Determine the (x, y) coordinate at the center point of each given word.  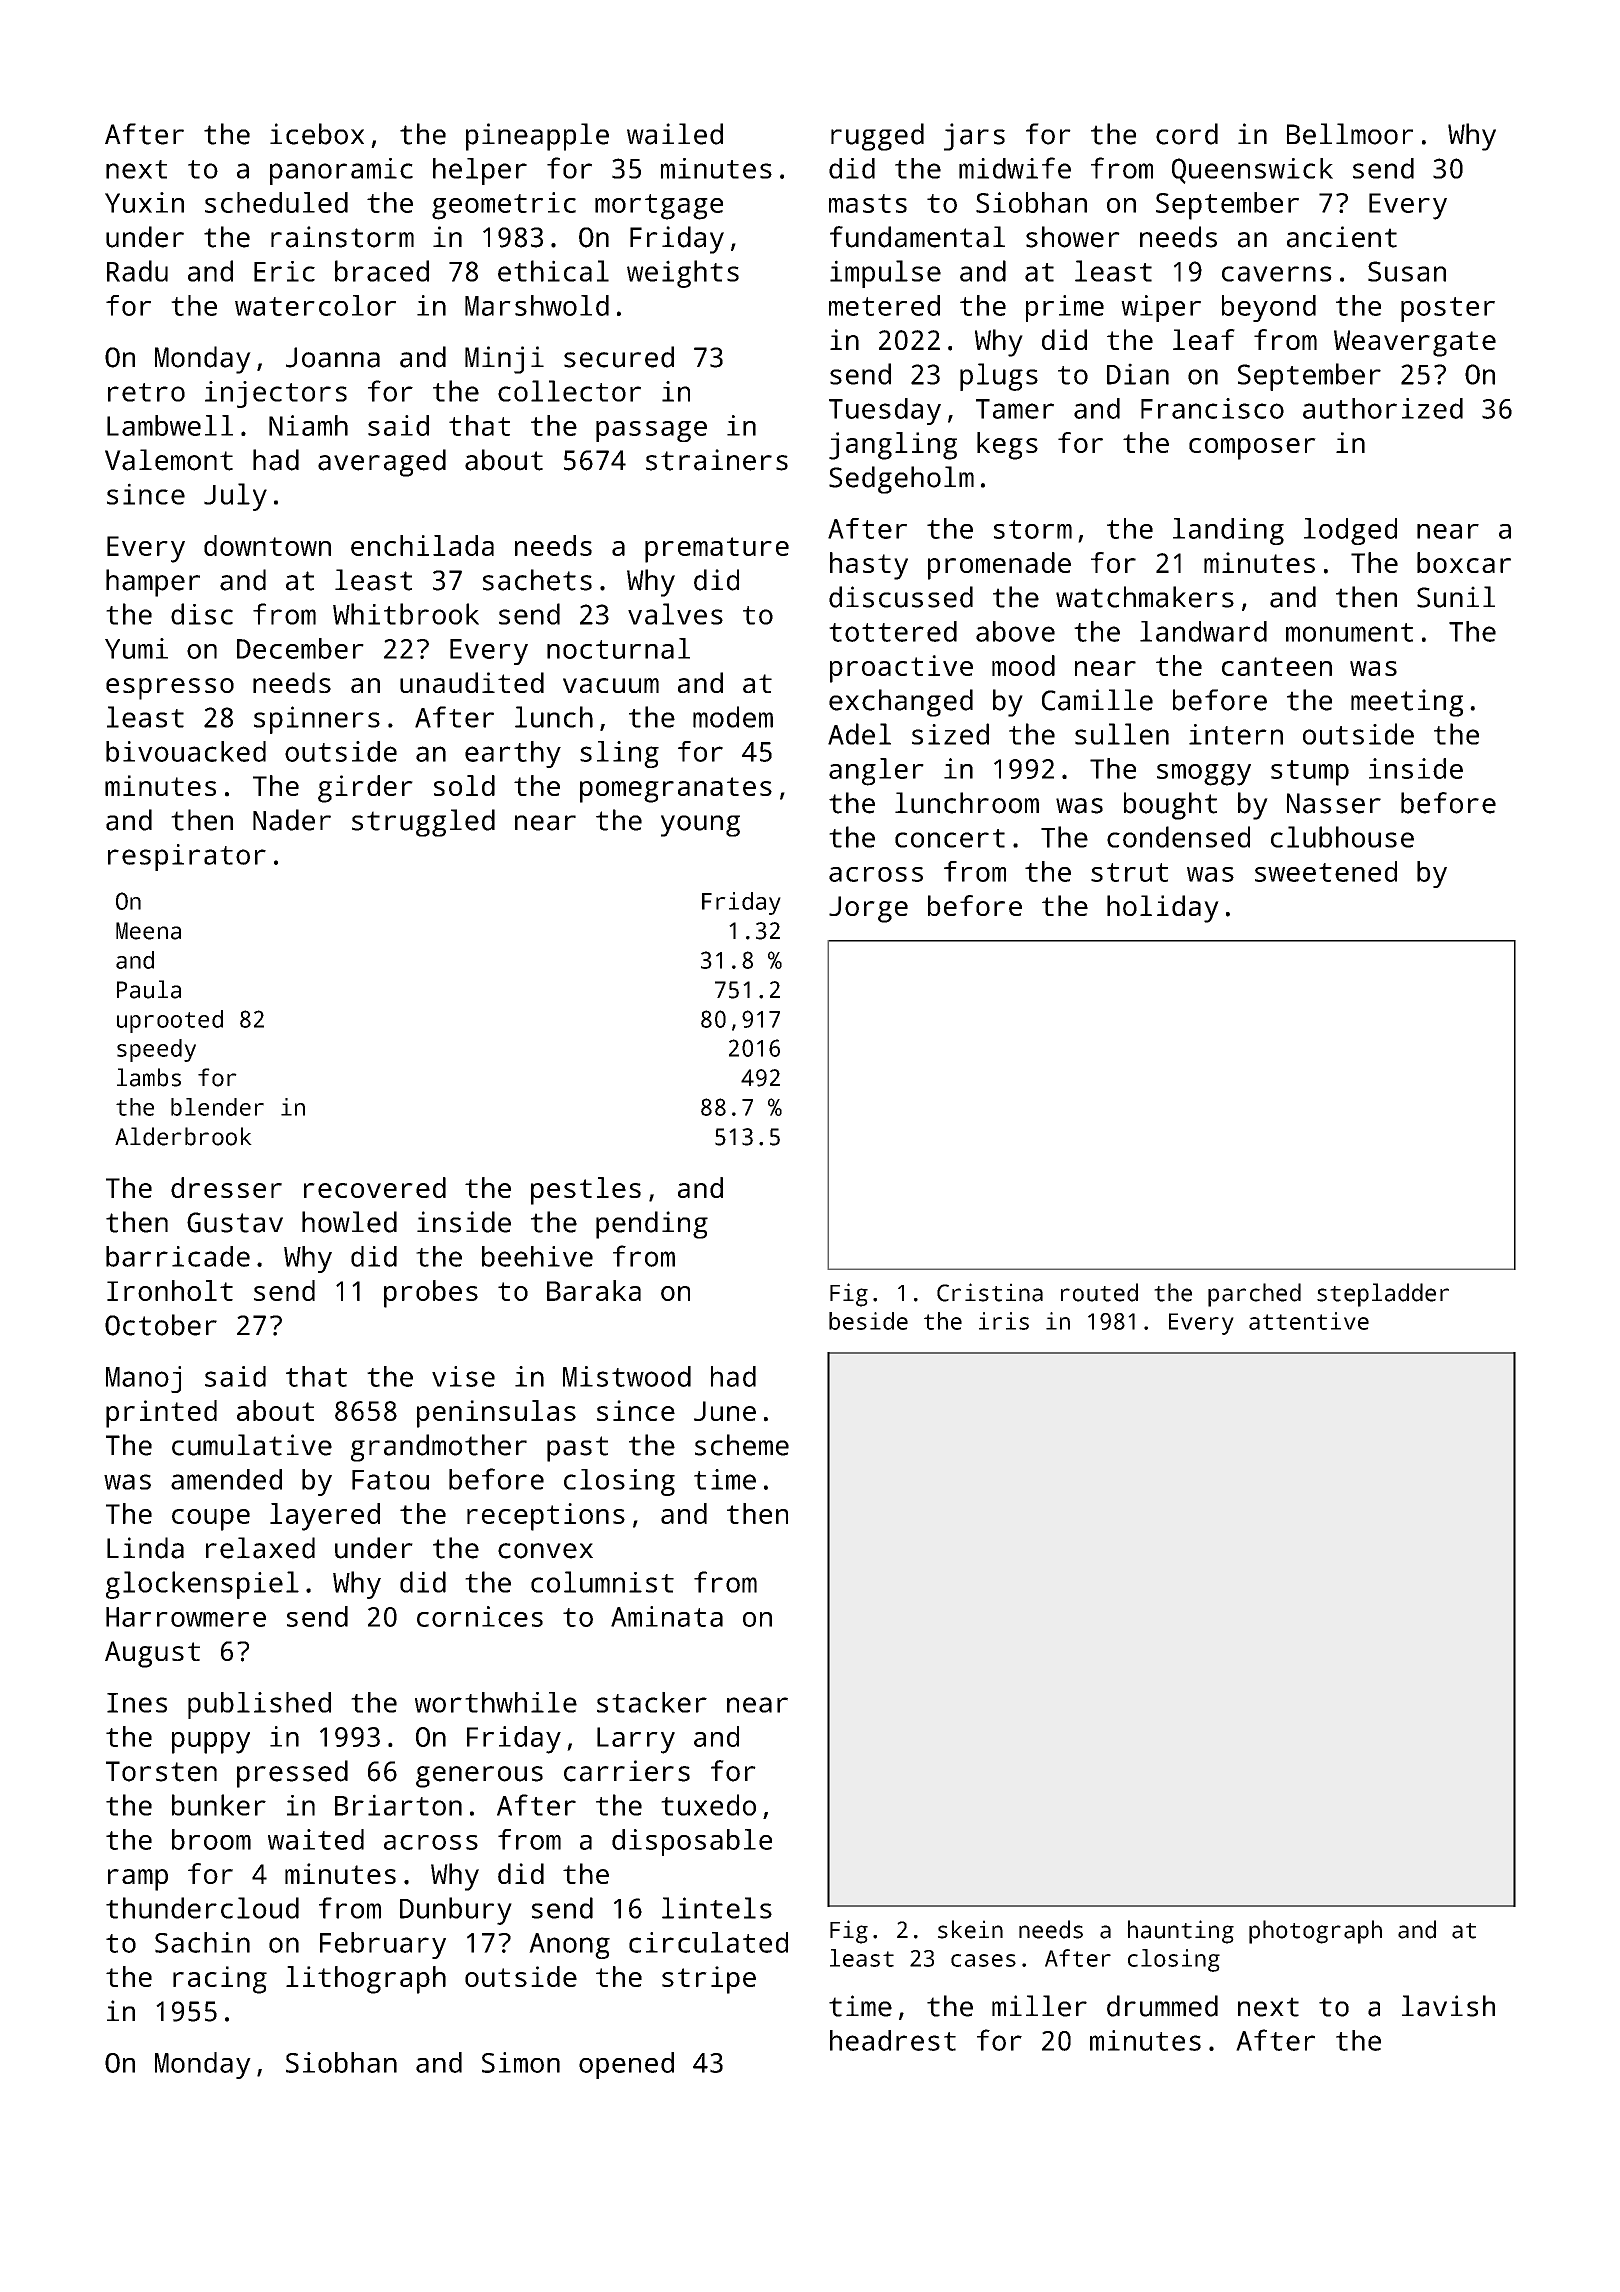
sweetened (1326, 871)
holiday (1163, 909)
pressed (292, 1774)
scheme (742, 1445)
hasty (869, 566)
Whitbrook (406, 614)
